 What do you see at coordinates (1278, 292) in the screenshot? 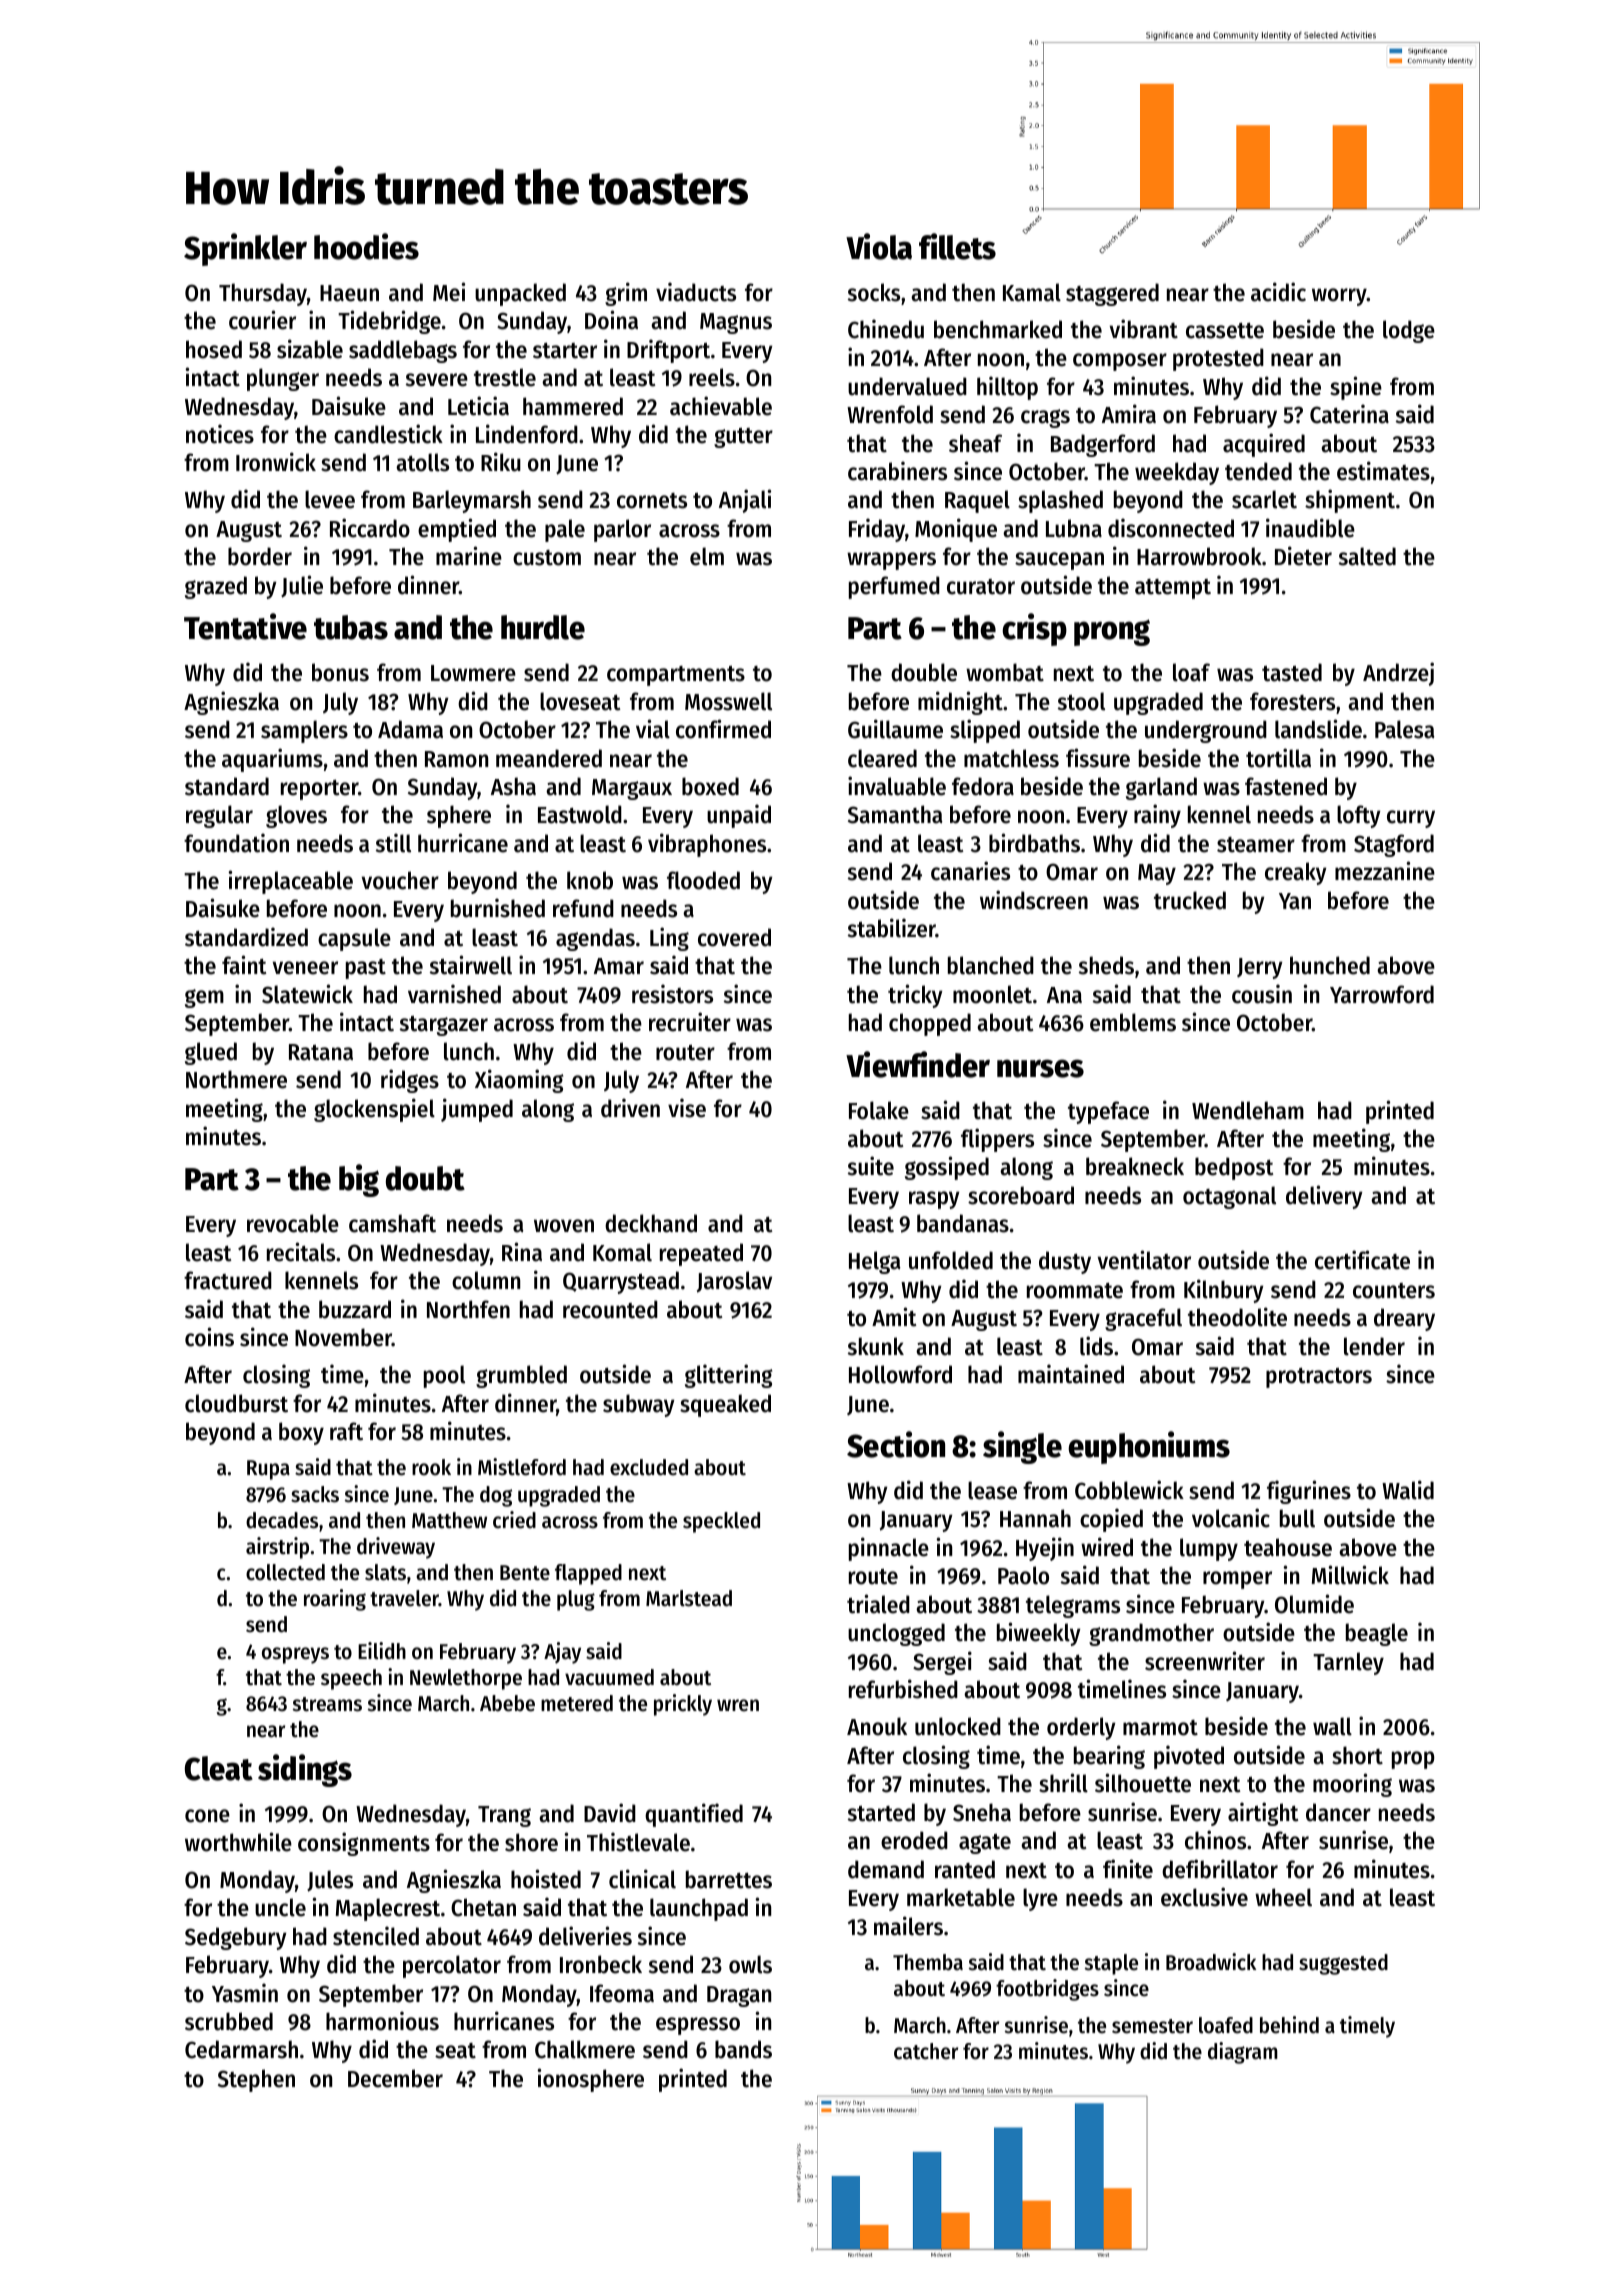
I see `acidic` at bounding box center [1278, 292].
